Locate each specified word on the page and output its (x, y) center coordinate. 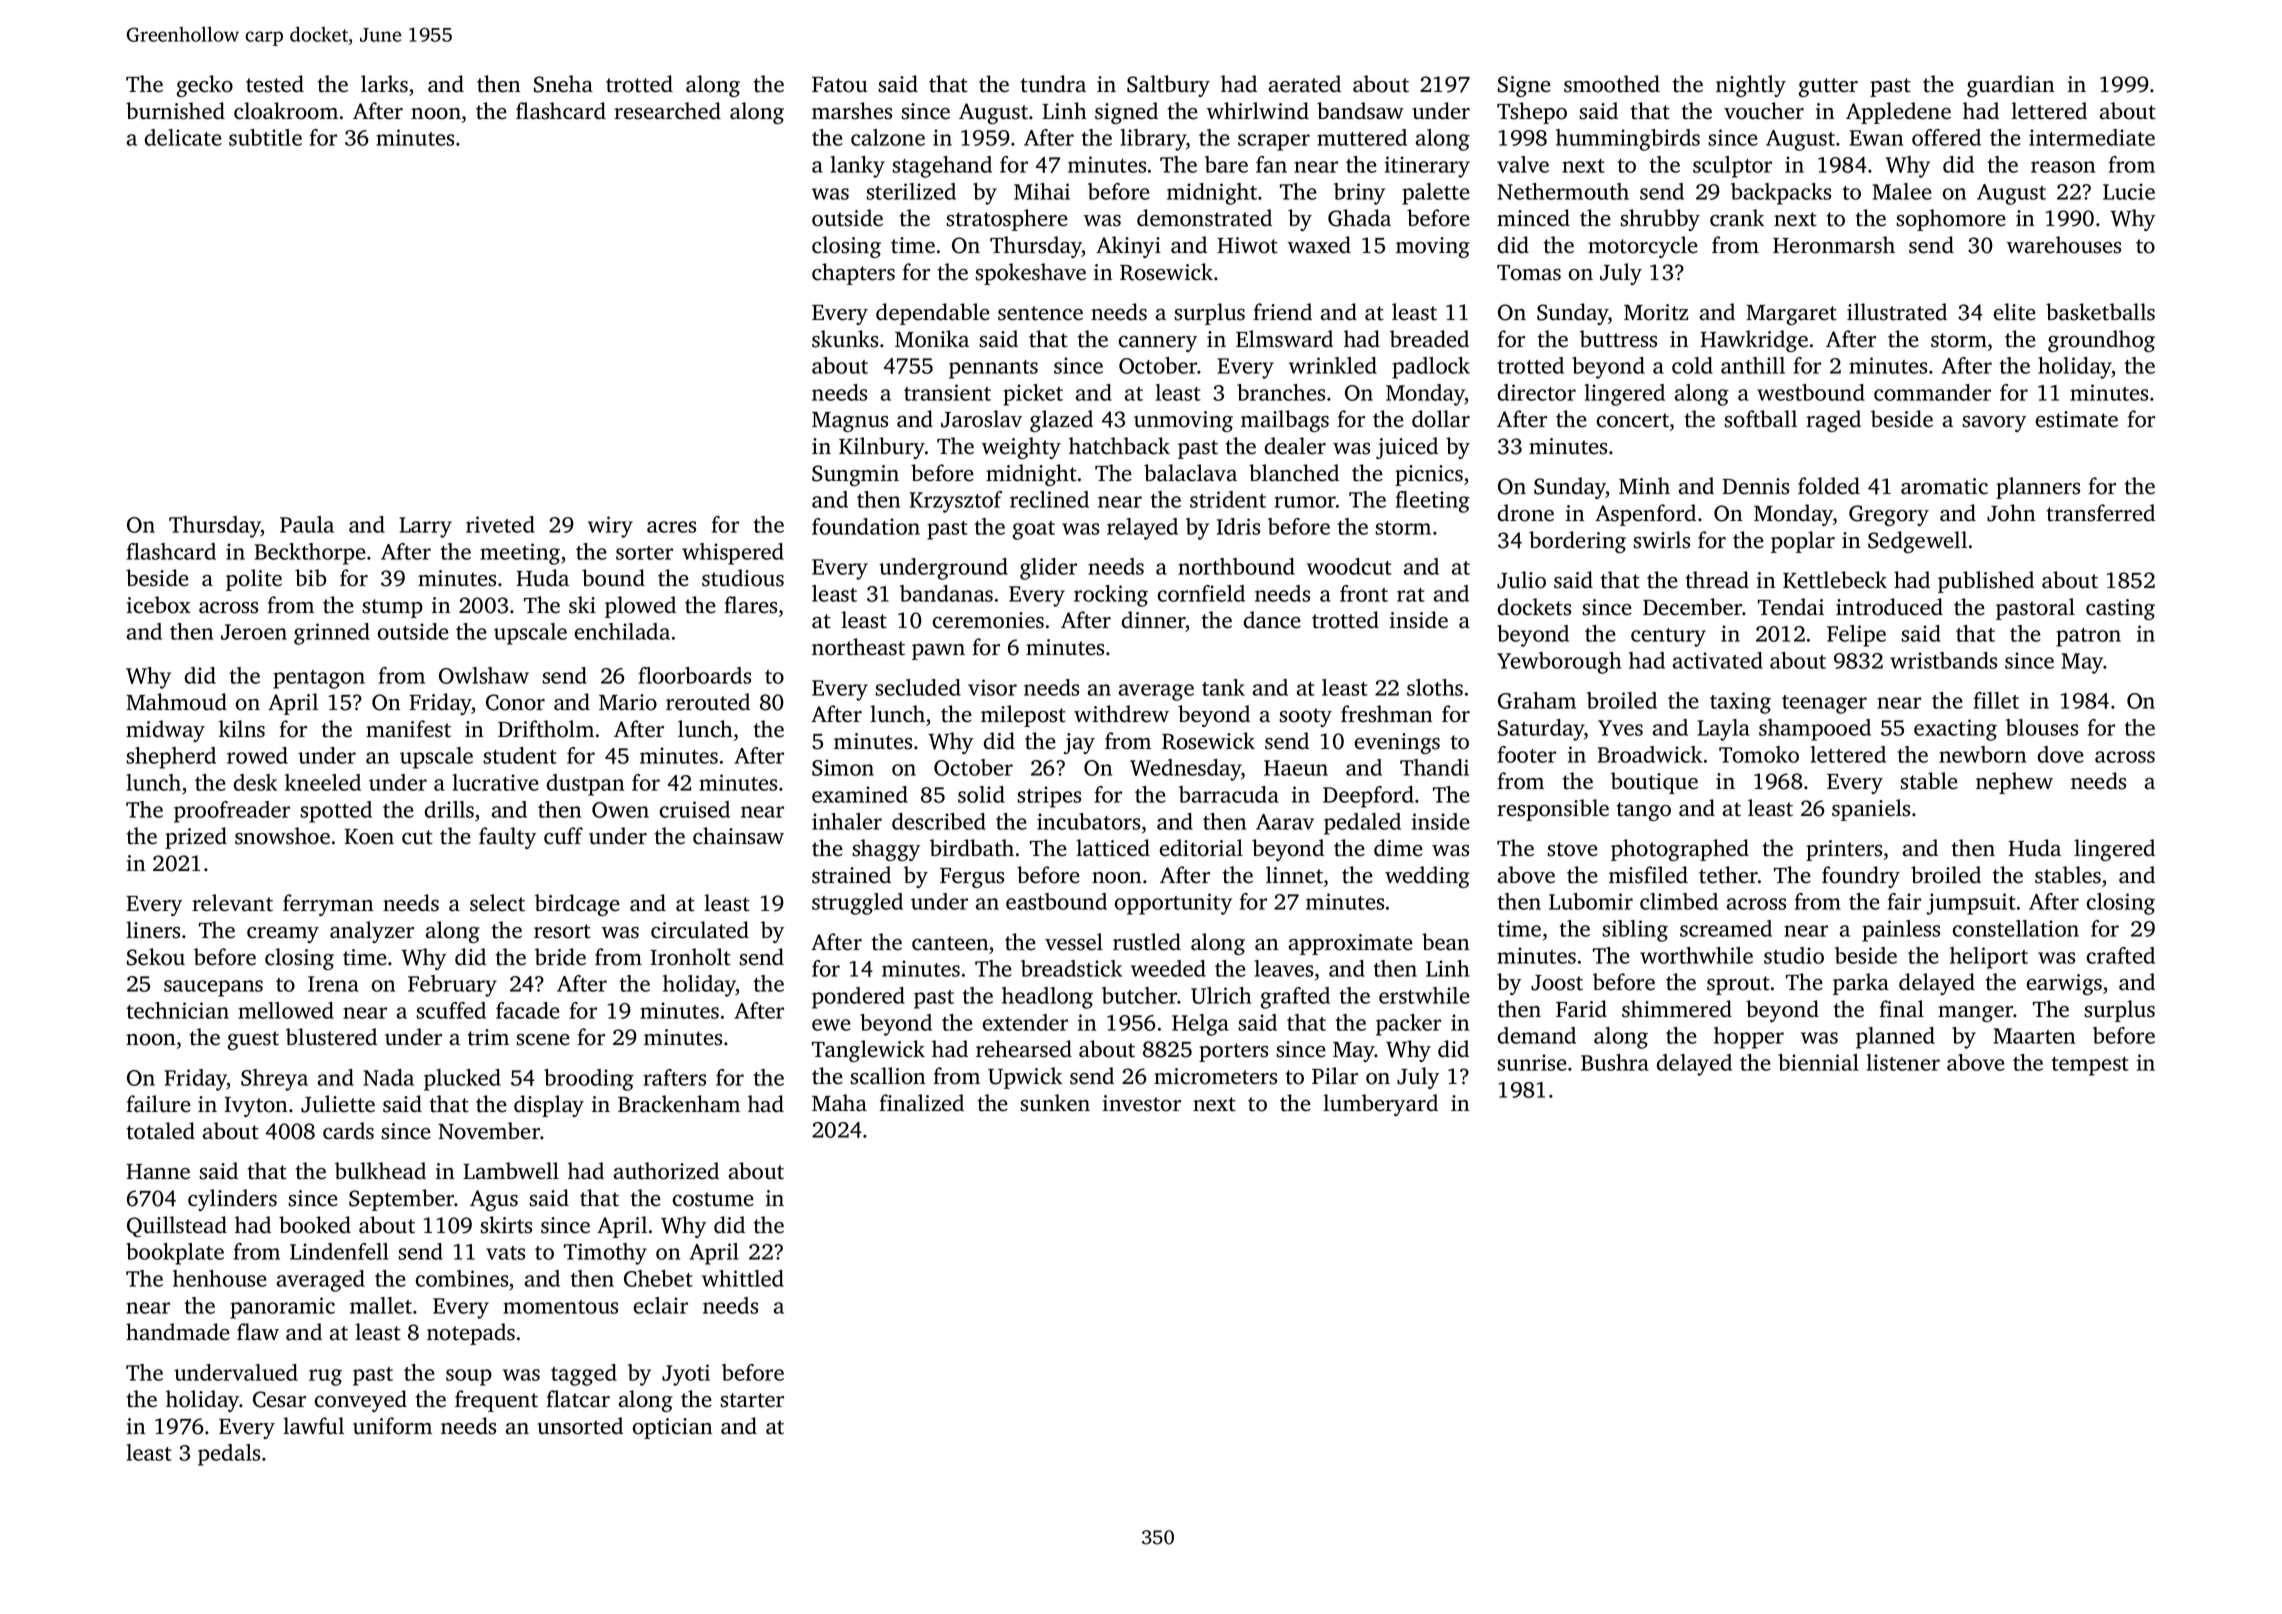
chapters (853, 274)
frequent (496, 1401)
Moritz (1656, 312)
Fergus (972, 878)
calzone (888, 137)
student (520, 755)
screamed (1726, 928)
